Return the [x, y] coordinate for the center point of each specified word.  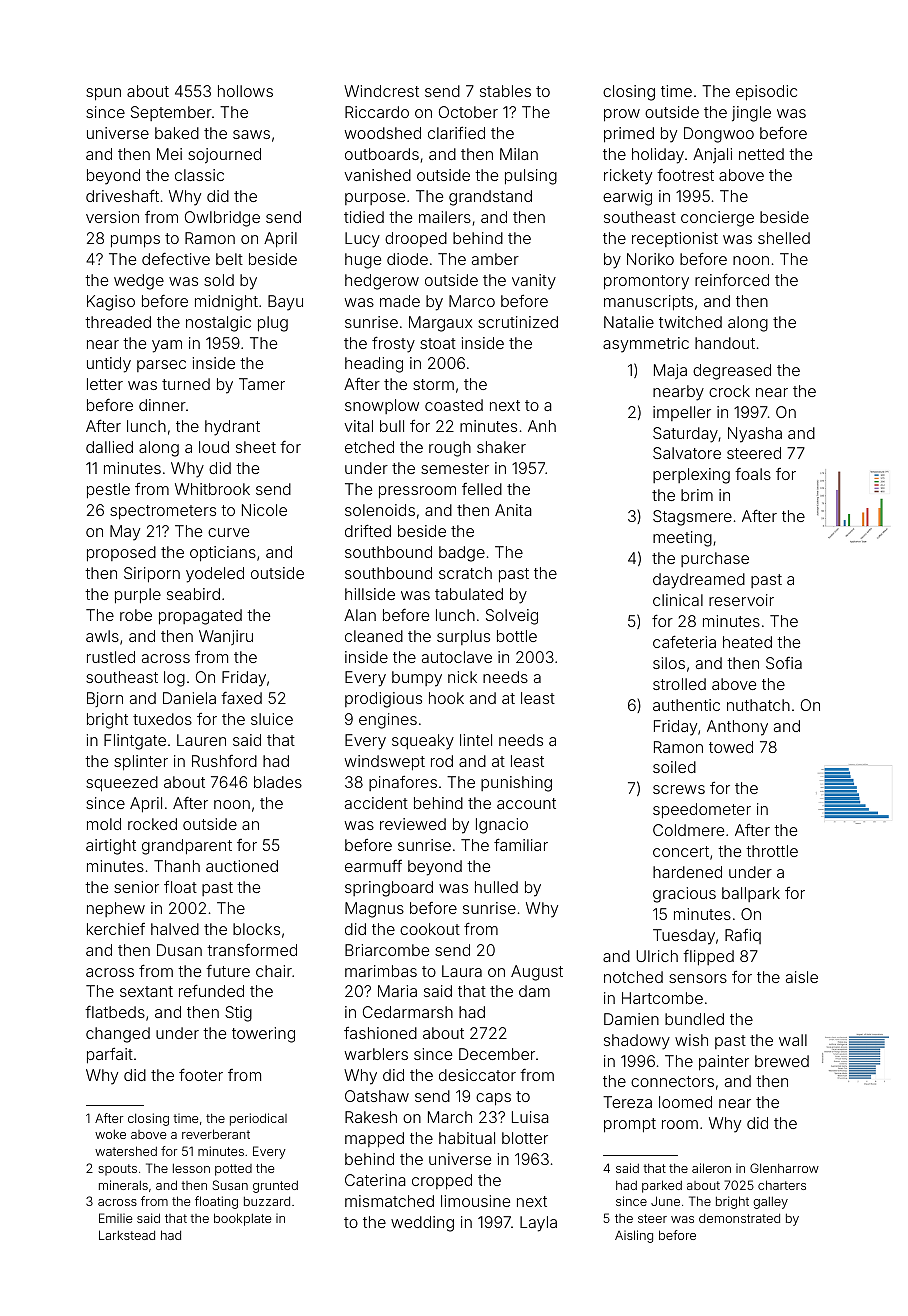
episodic [766, 93]
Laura [462, 971]
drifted [368, 530]
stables [505, 91]
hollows [245, 91]
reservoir [741, 600]
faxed [241, 698]
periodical [258, 1119]
